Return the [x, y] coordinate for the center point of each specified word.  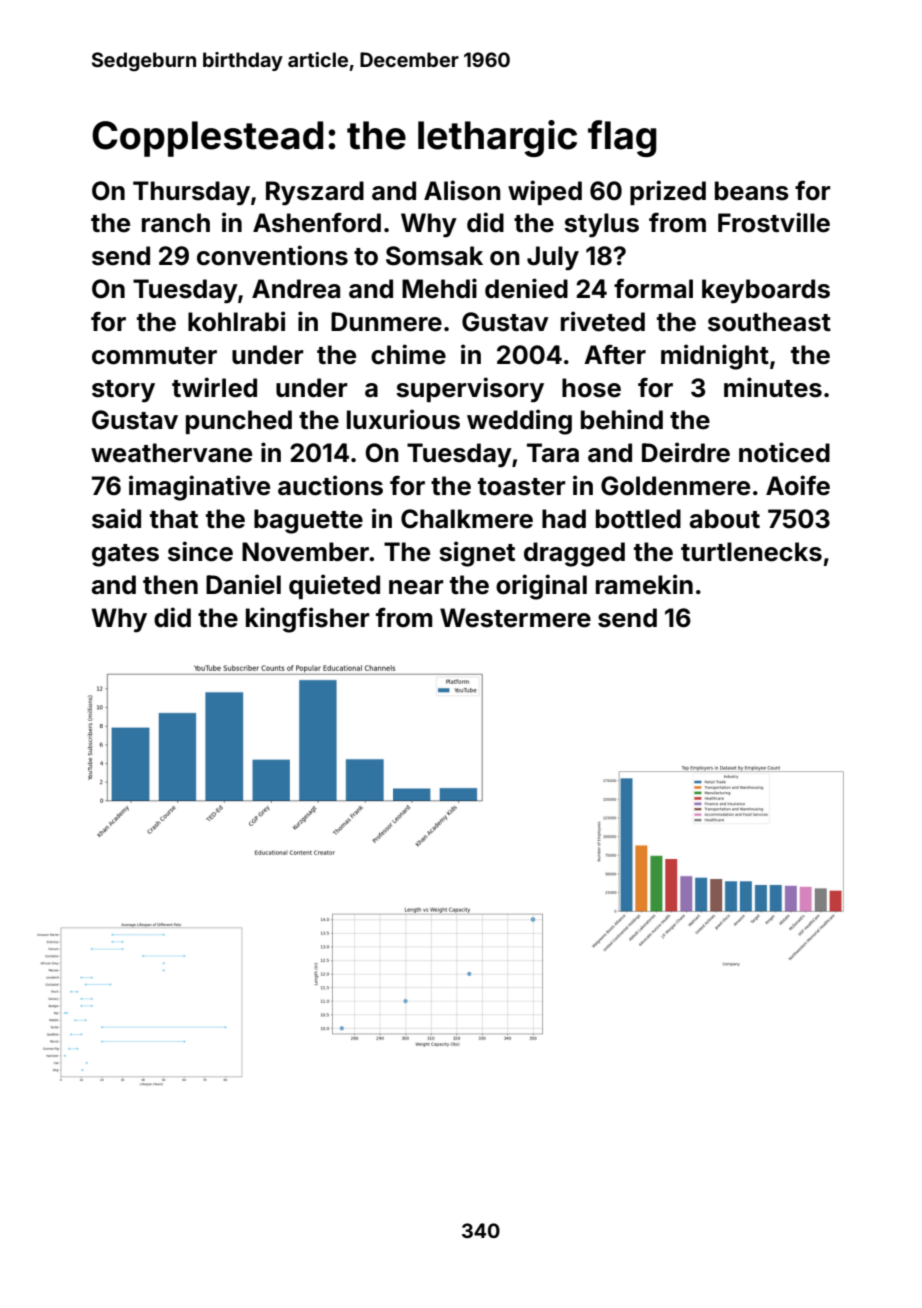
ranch [176, 223]
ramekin [644, 584]
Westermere [515, 618]
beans [752, 191]
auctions [330, 485]
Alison [462, 190]
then [170, 585]
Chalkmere [467, 519]
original [541, 587]
